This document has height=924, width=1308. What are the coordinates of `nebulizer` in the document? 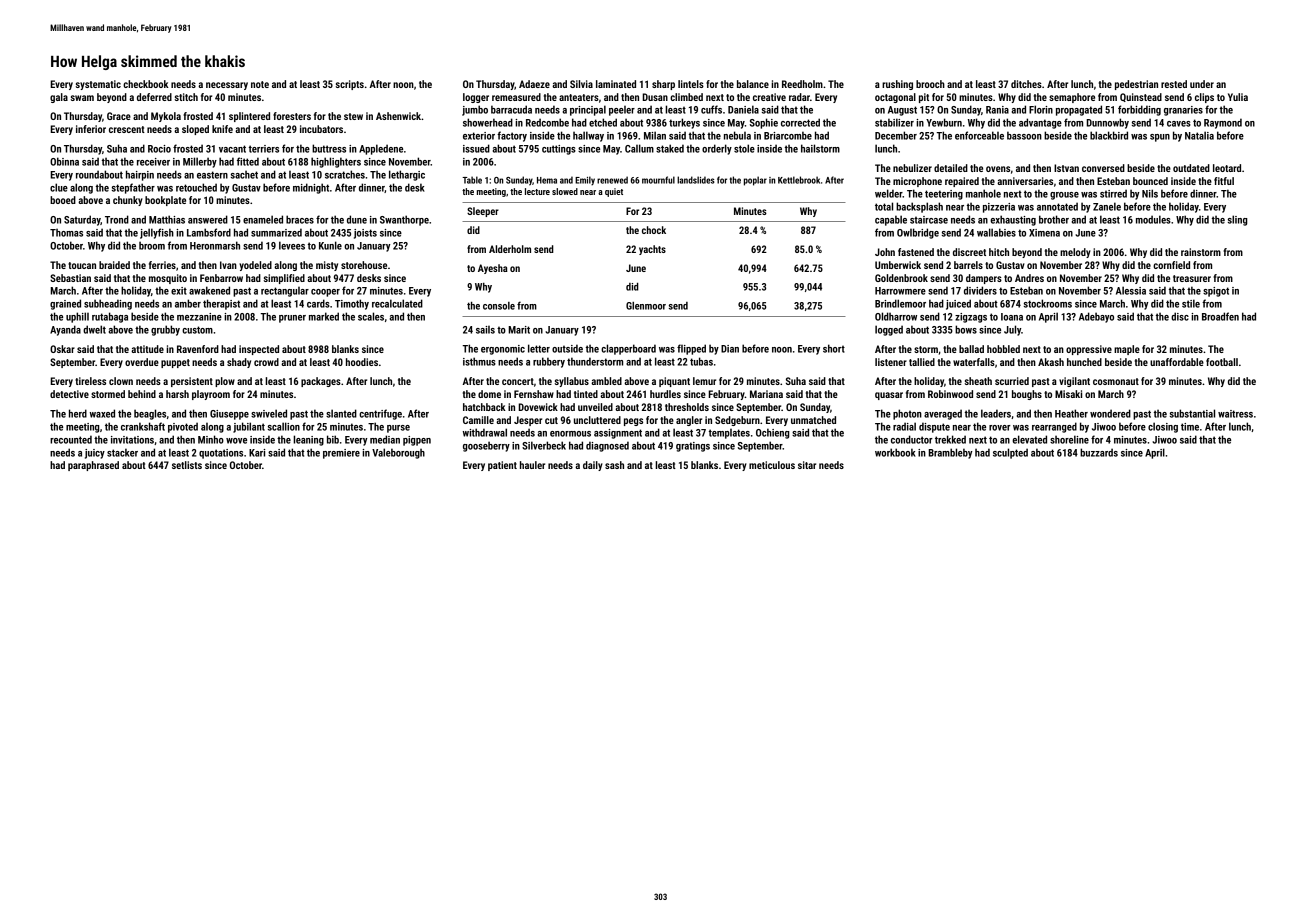 It's located at (912, 168).
